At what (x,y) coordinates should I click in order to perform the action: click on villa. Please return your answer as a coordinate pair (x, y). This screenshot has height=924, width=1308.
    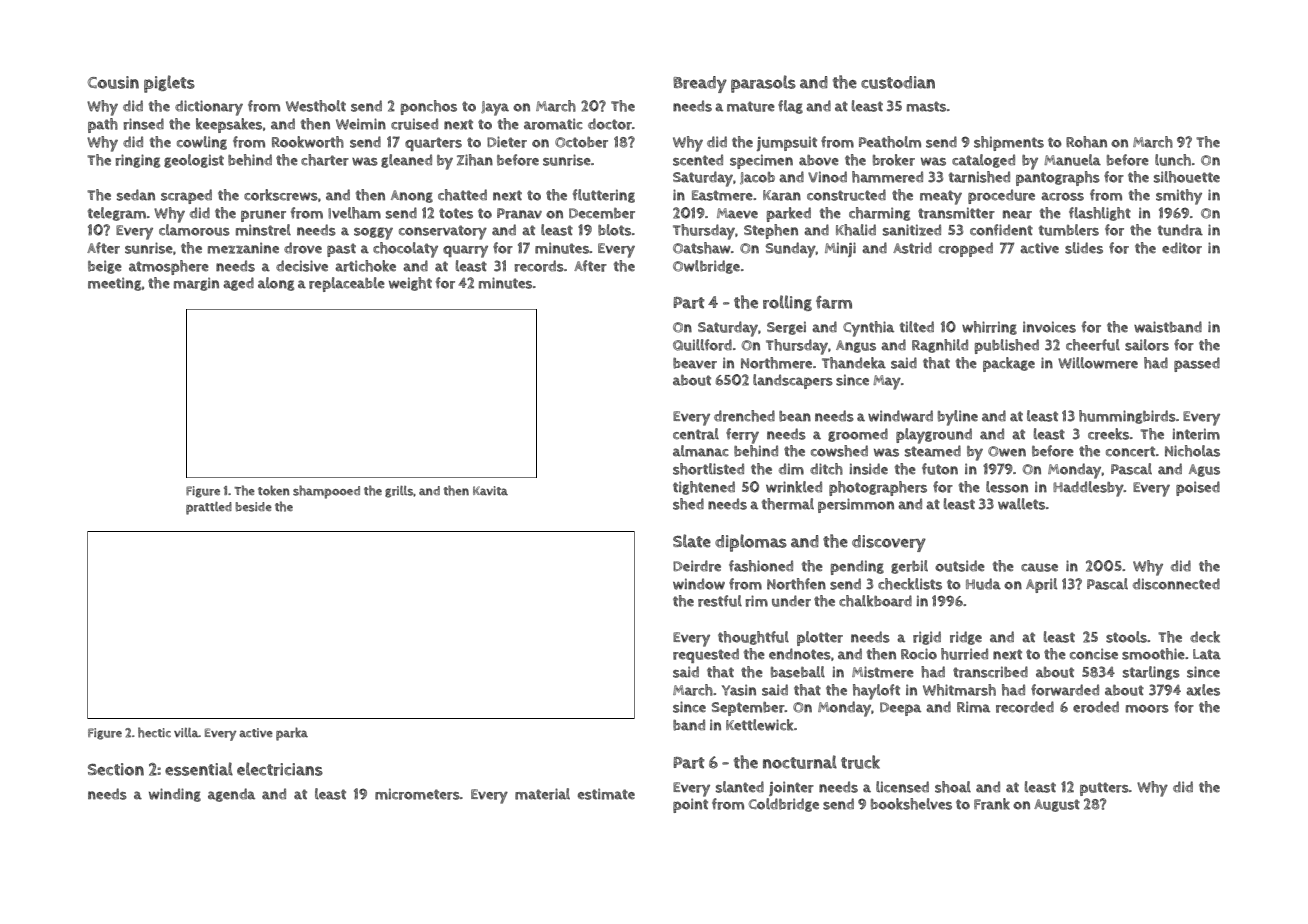
    Looking at the image, I should click on (186, 733).
